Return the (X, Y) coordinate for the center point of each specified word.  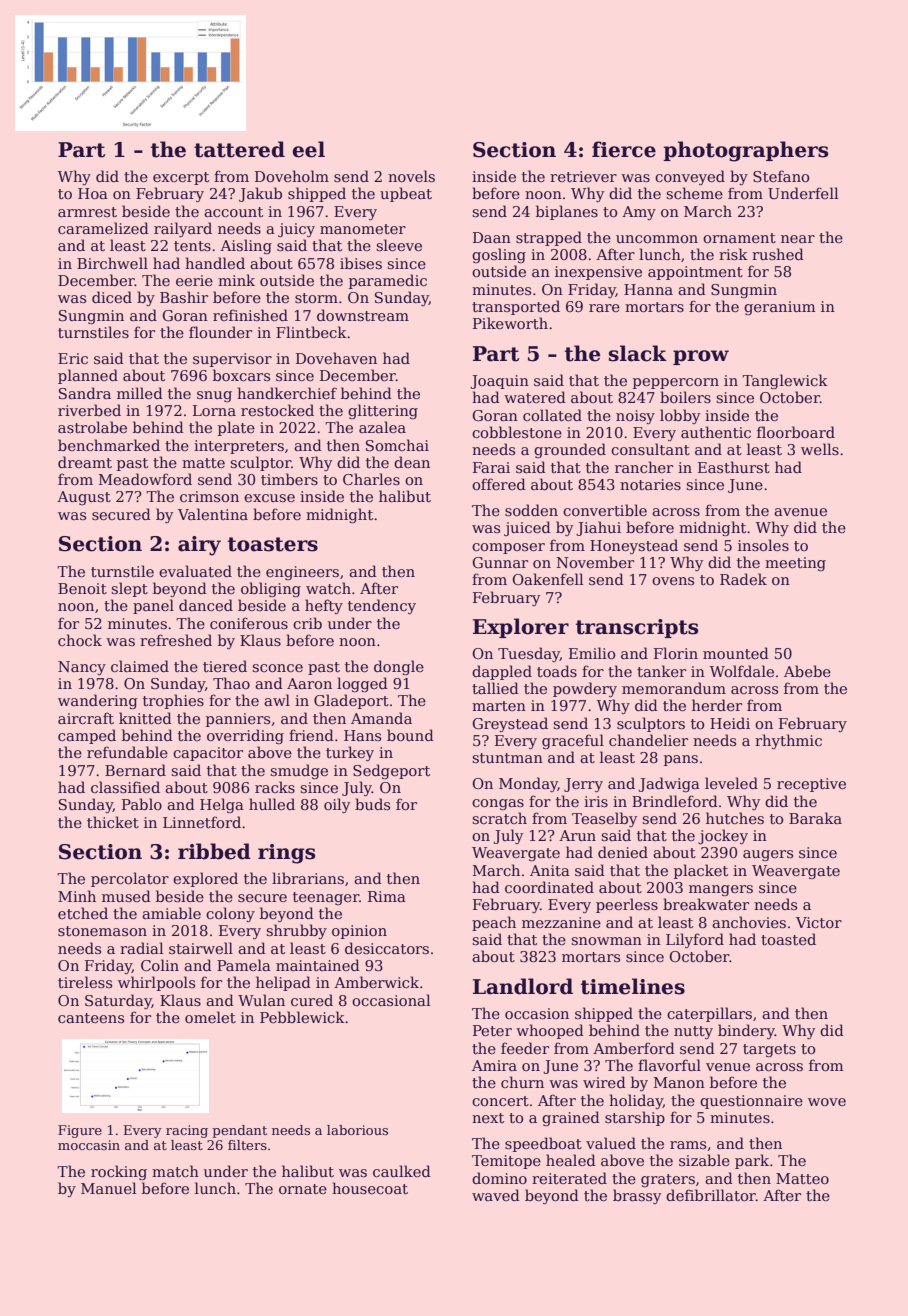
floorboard (796, 432)
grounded (570, 450)
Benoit (82, 588)
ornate (303, 1189)
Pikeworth (510, 323)
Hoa (93, 193)
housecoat (370, 1188)
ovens (673, 581)
